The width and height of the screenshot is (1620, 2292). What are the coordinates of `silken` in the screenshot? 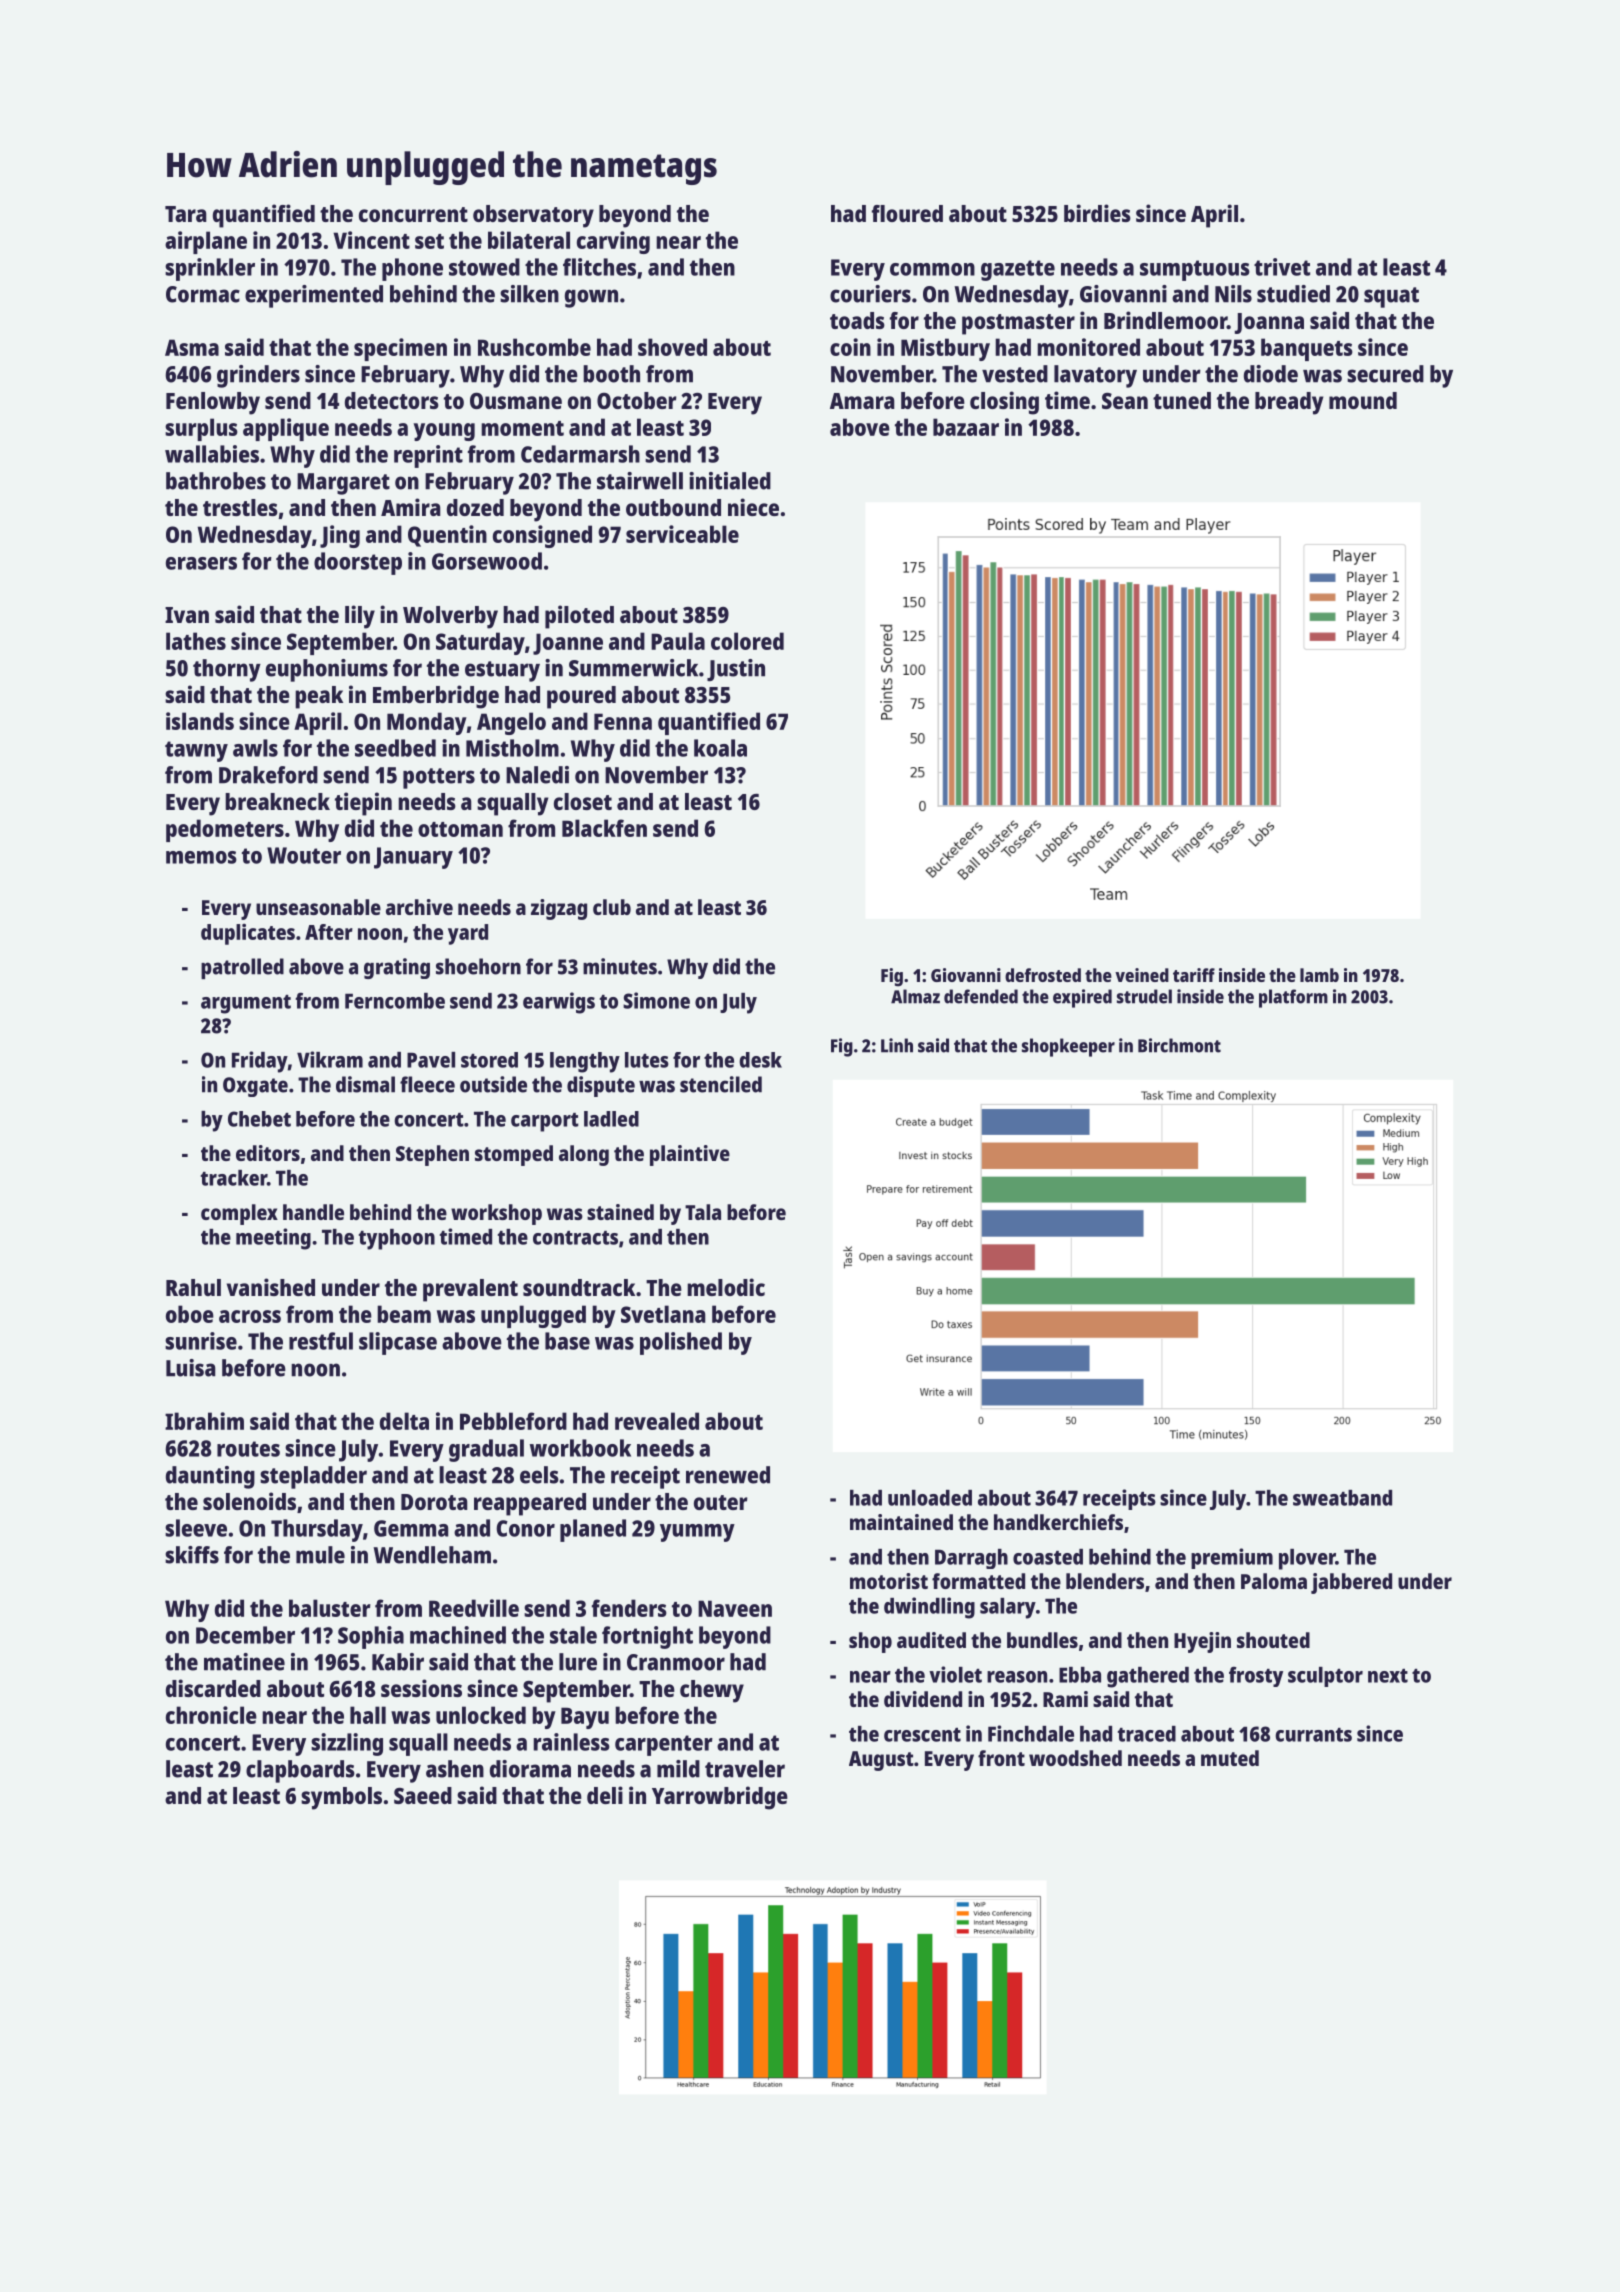 It's located at (529, 294).
